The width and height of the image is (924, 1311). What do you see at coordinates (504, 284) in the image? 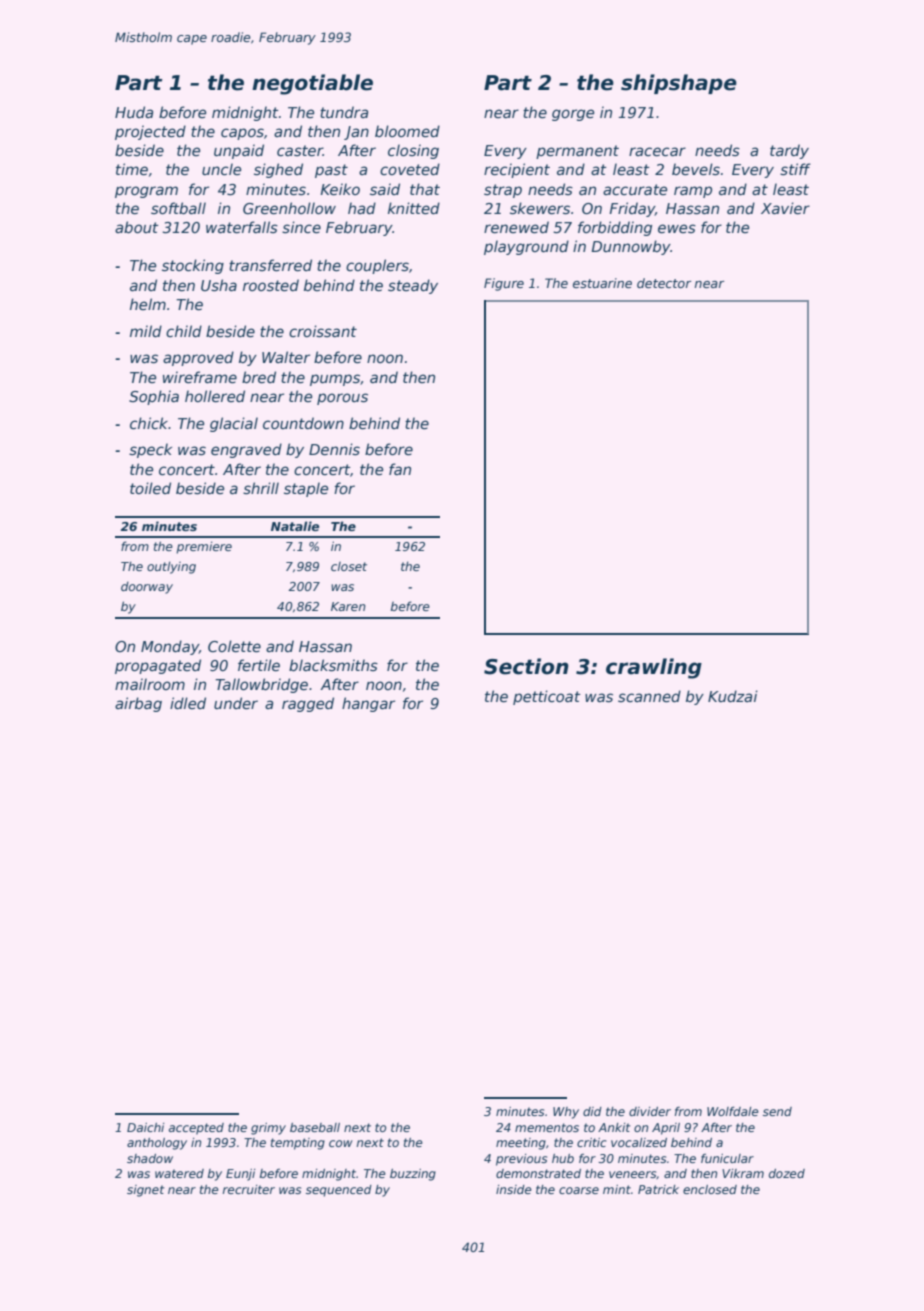
I see `Figure` at bounding box center [504, 284].
